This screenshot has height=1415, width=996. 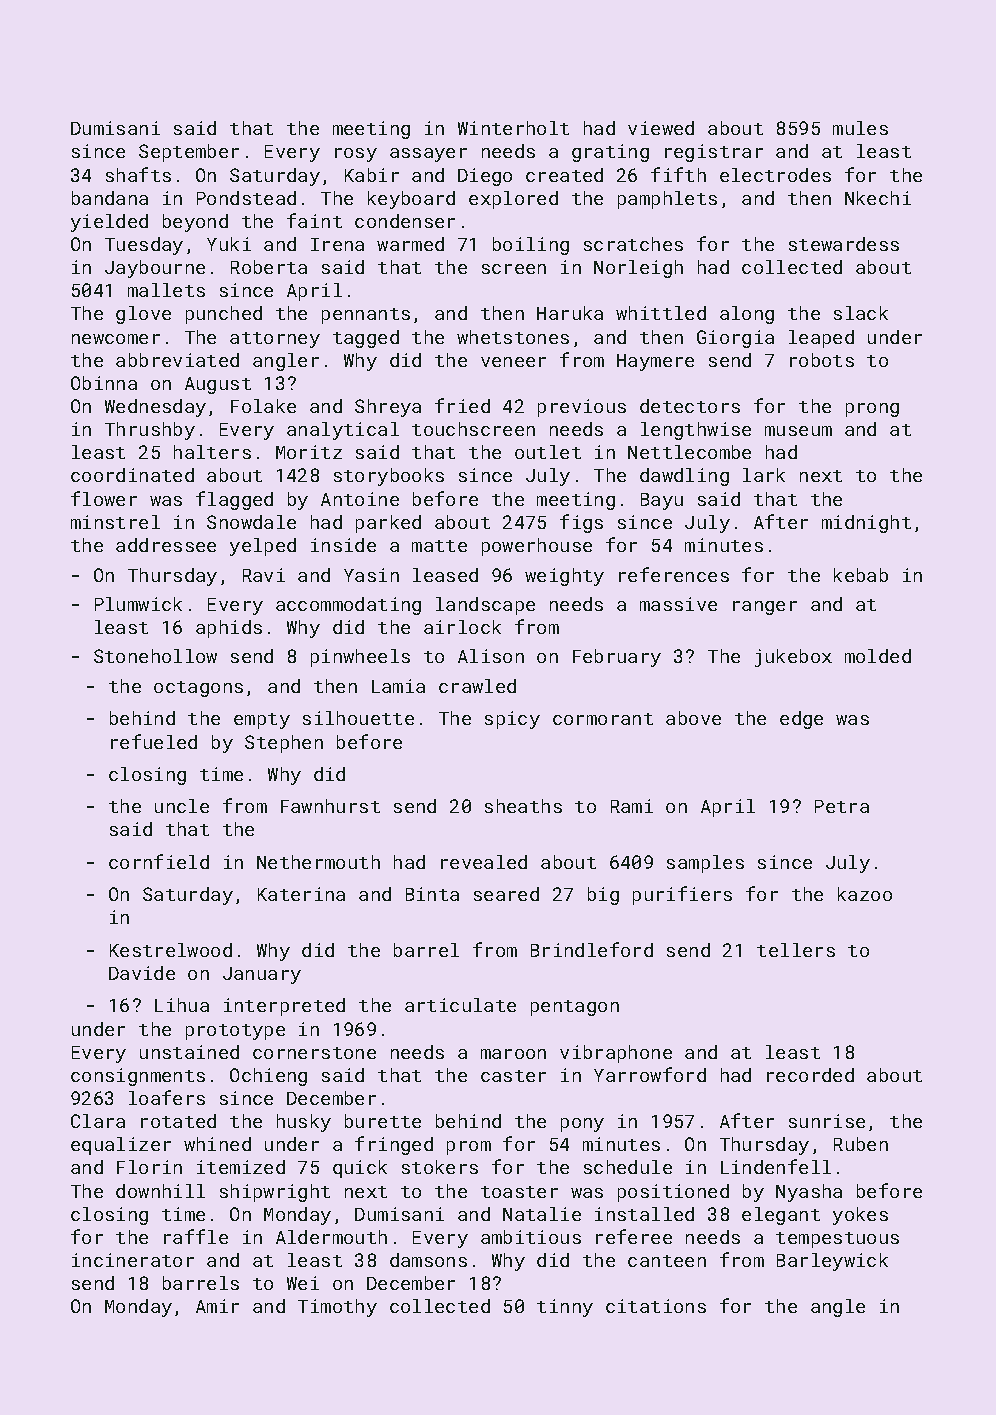 What do you see at coordinates (513, 1054) in the screenshot?
I see `maroon` at bounding box center [513, 1054].
